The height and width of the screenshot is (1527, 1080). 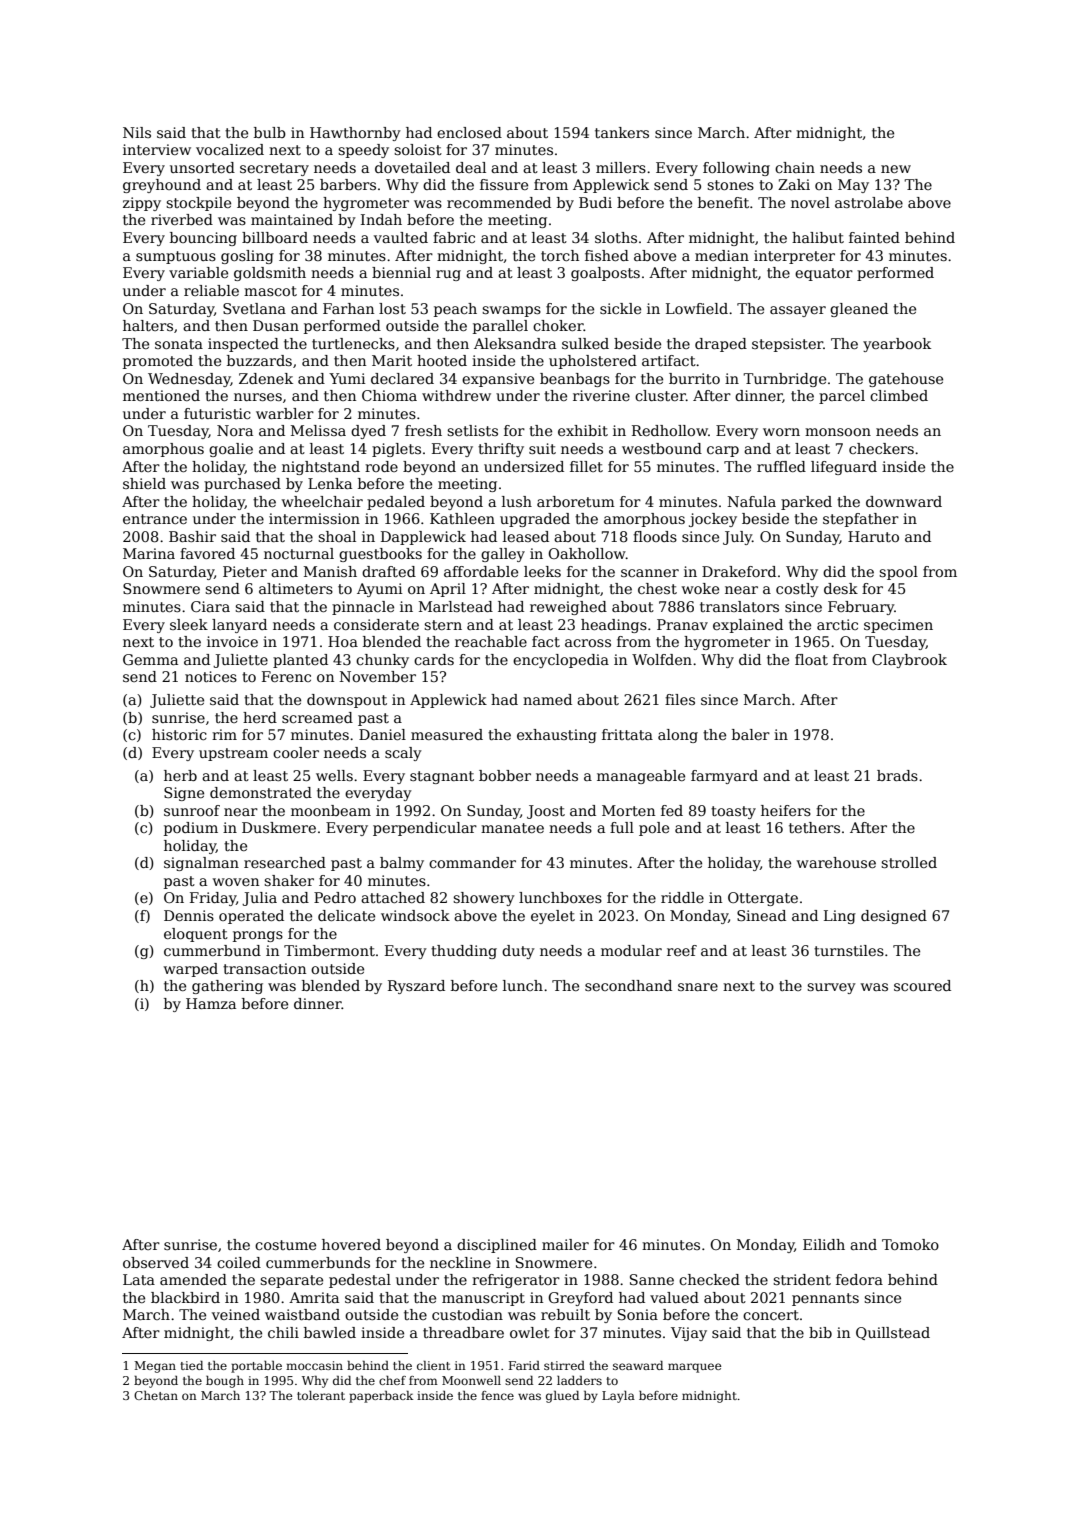 I want to click on Eilidh, so click(x=824, y=1244).
